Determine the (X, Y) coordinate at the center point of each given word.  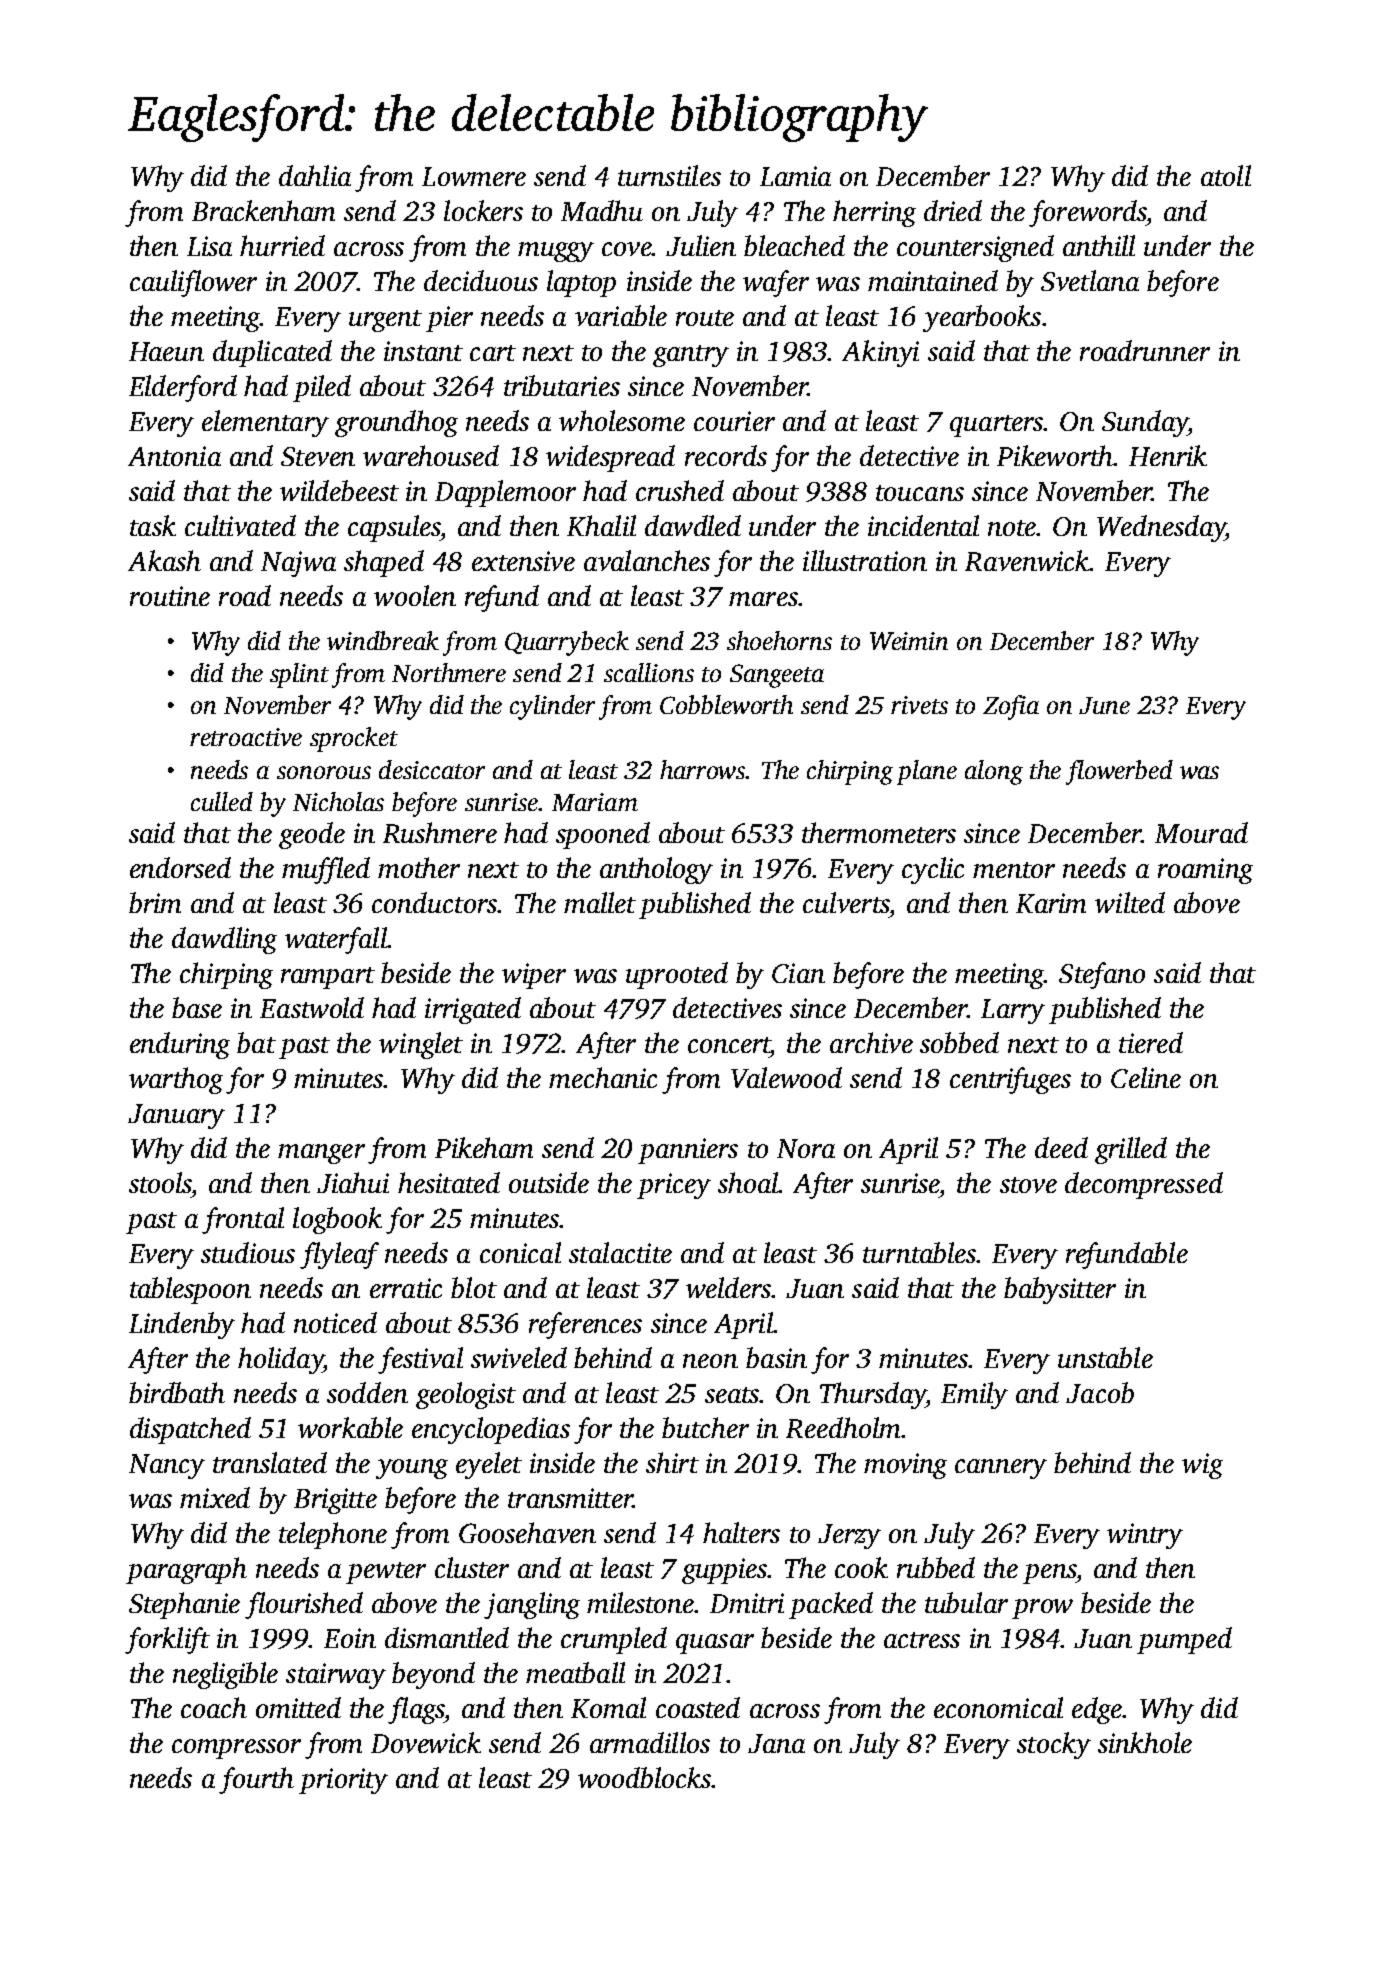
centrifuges (1010, 1080)
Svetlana (1090, 280)
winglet (421, 1045)
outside (549, 1182)
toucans (920, 493)
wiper (534, 976)
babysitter (1060, 1290)
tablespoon (190, 1290)
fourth (256, 1780)
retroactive (246, 737)
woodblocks (644, 1777)
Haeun (166, 351)
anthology (656, 870)
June (1104, 705)
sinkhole (1145, 1742)
